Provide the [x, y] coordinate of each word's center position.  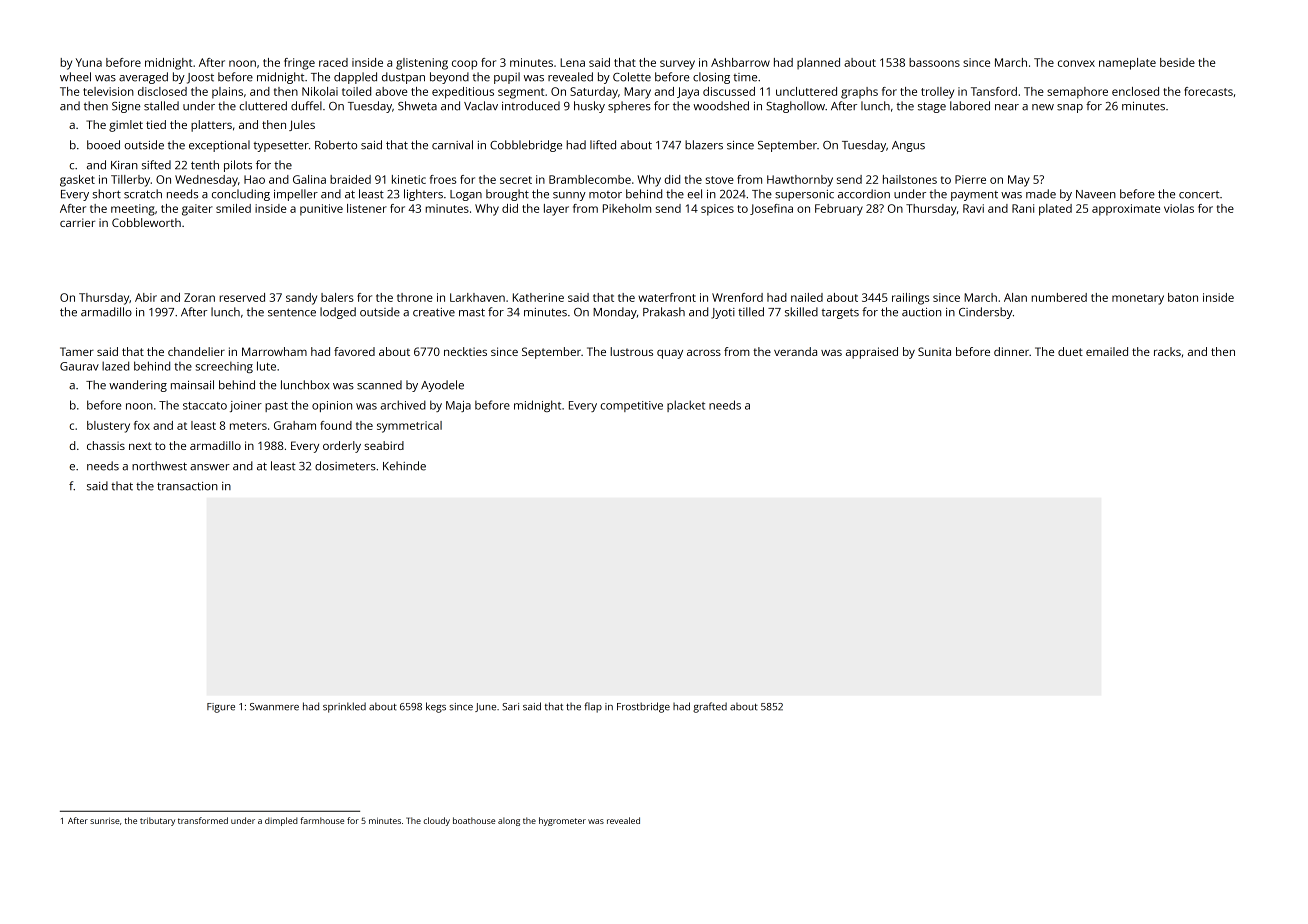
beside [1177, 62]
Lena [572, 62]
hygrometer [562, 821]
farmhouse [322, 820]
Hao [254, 179]
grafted [710, 707]
